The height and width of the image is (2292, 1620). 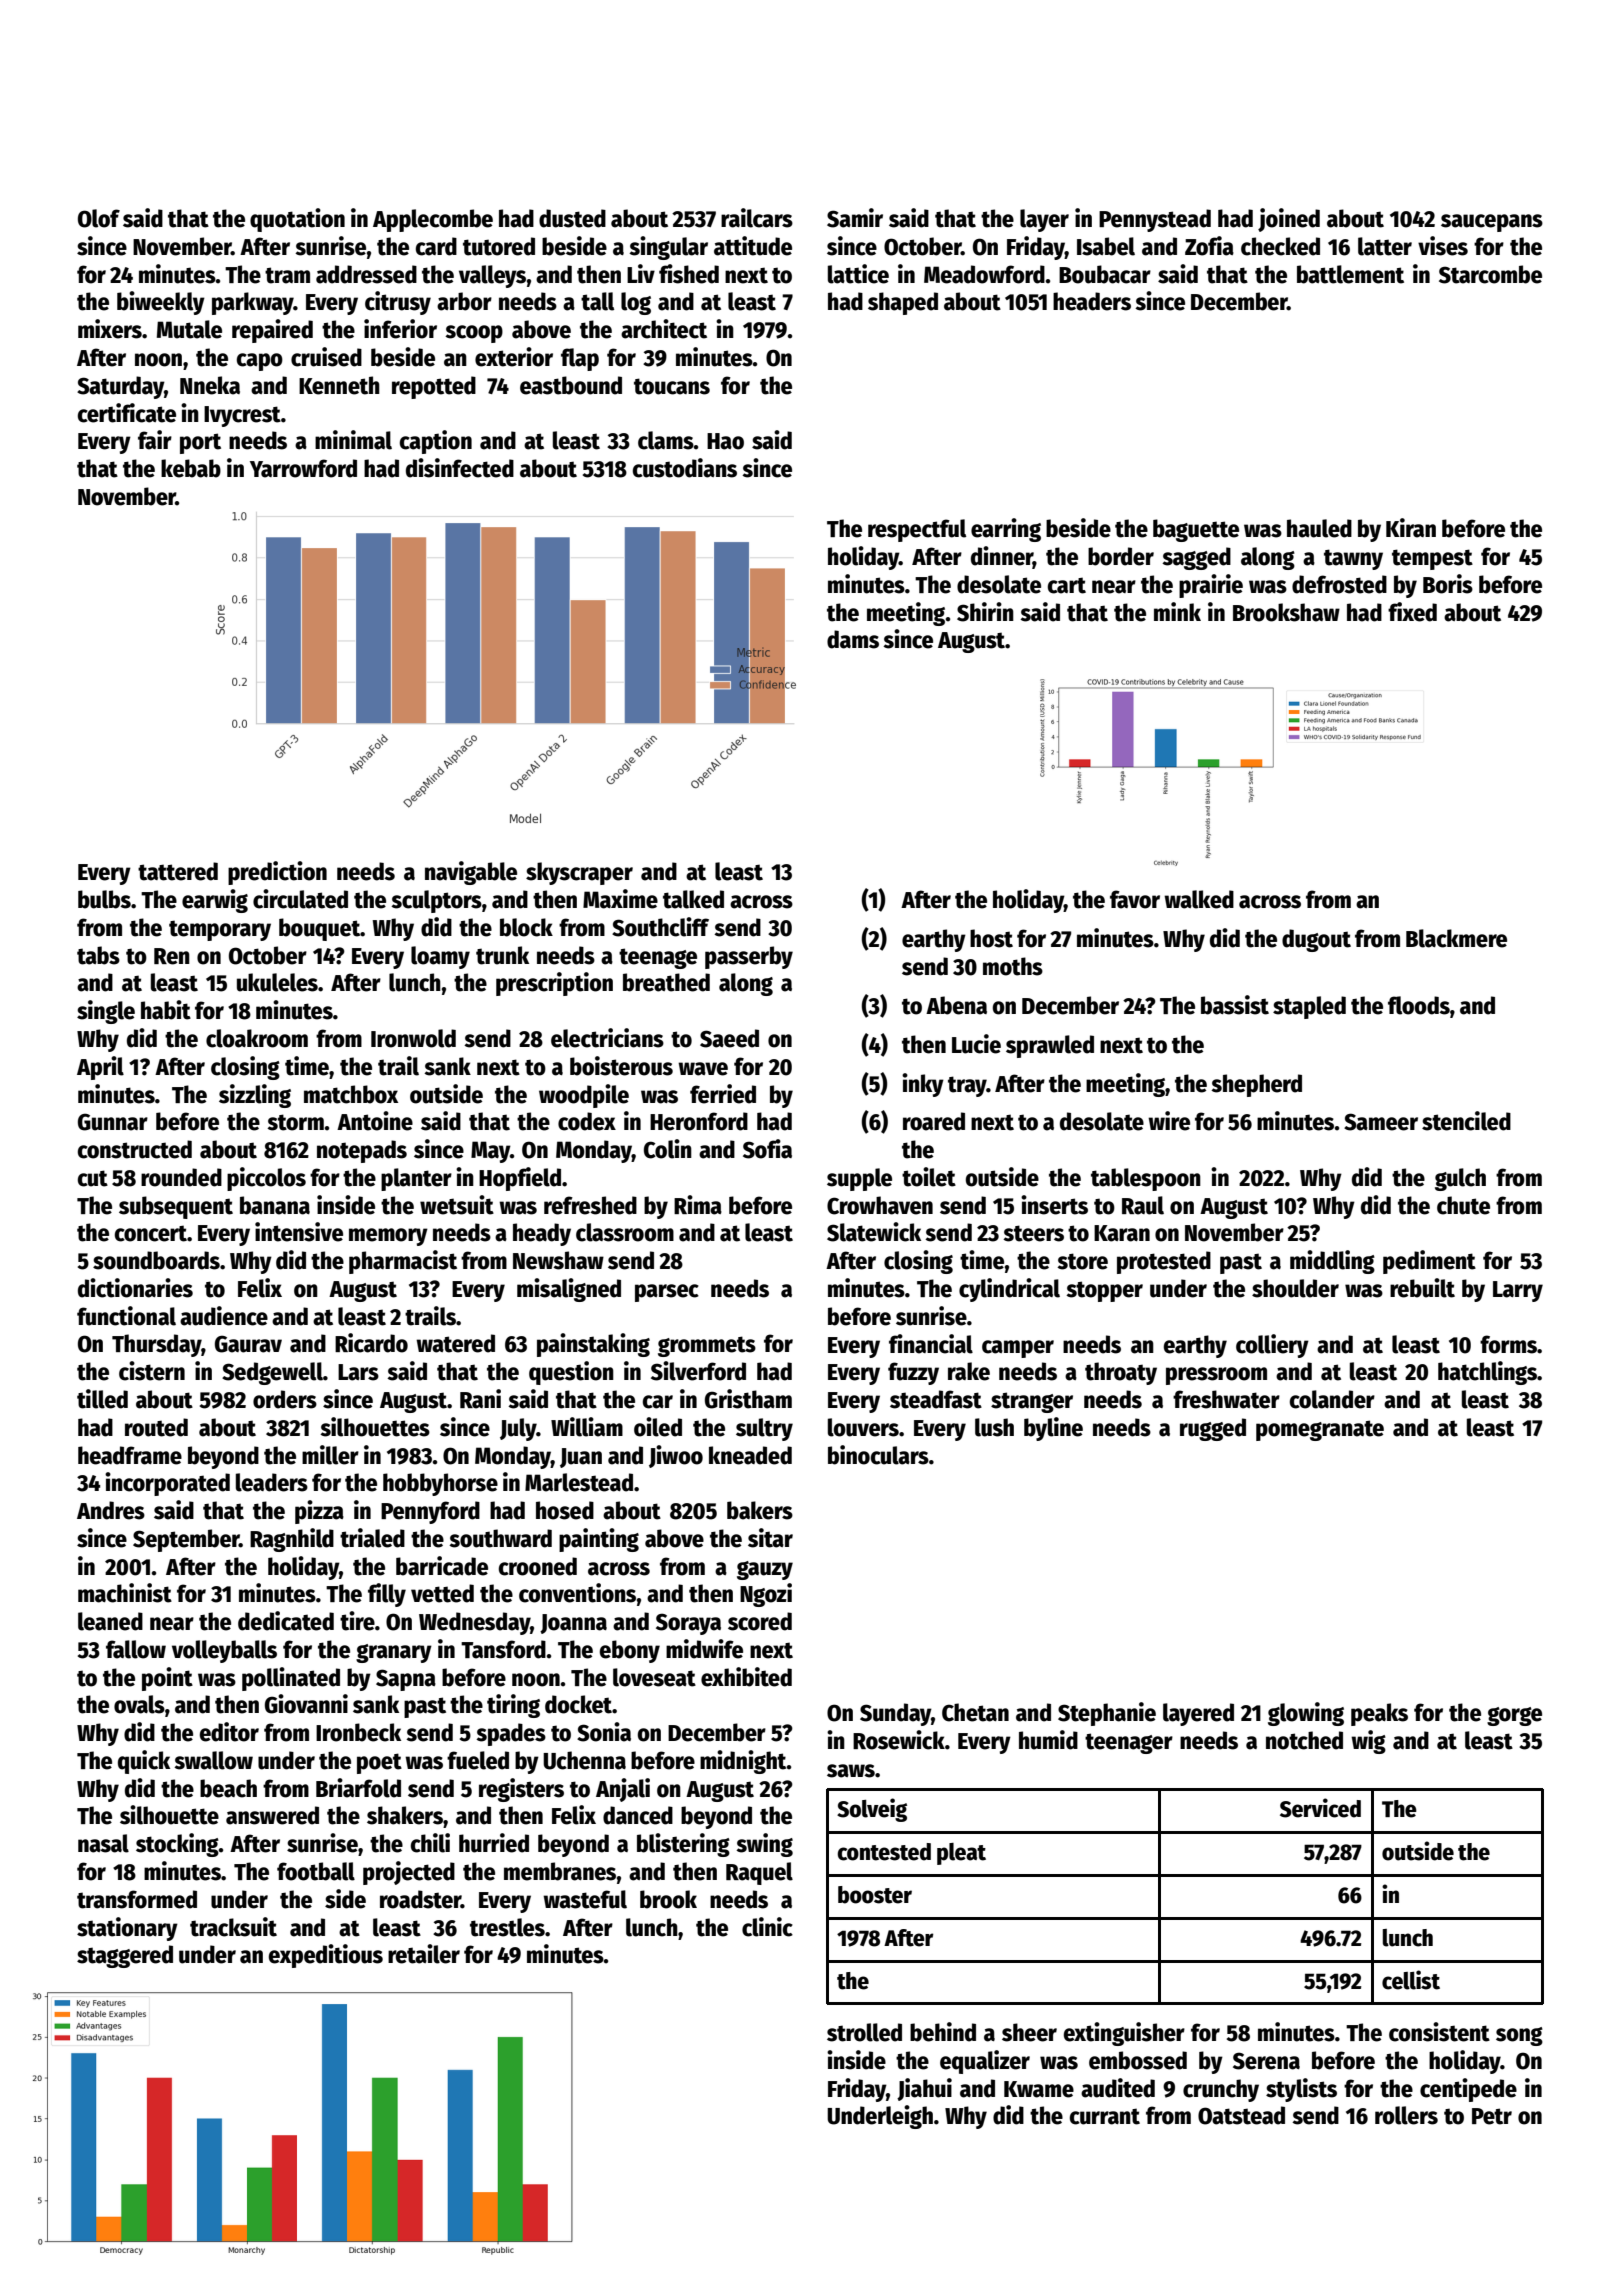 I want to click on midnight, so click(x=743, y=1762).
